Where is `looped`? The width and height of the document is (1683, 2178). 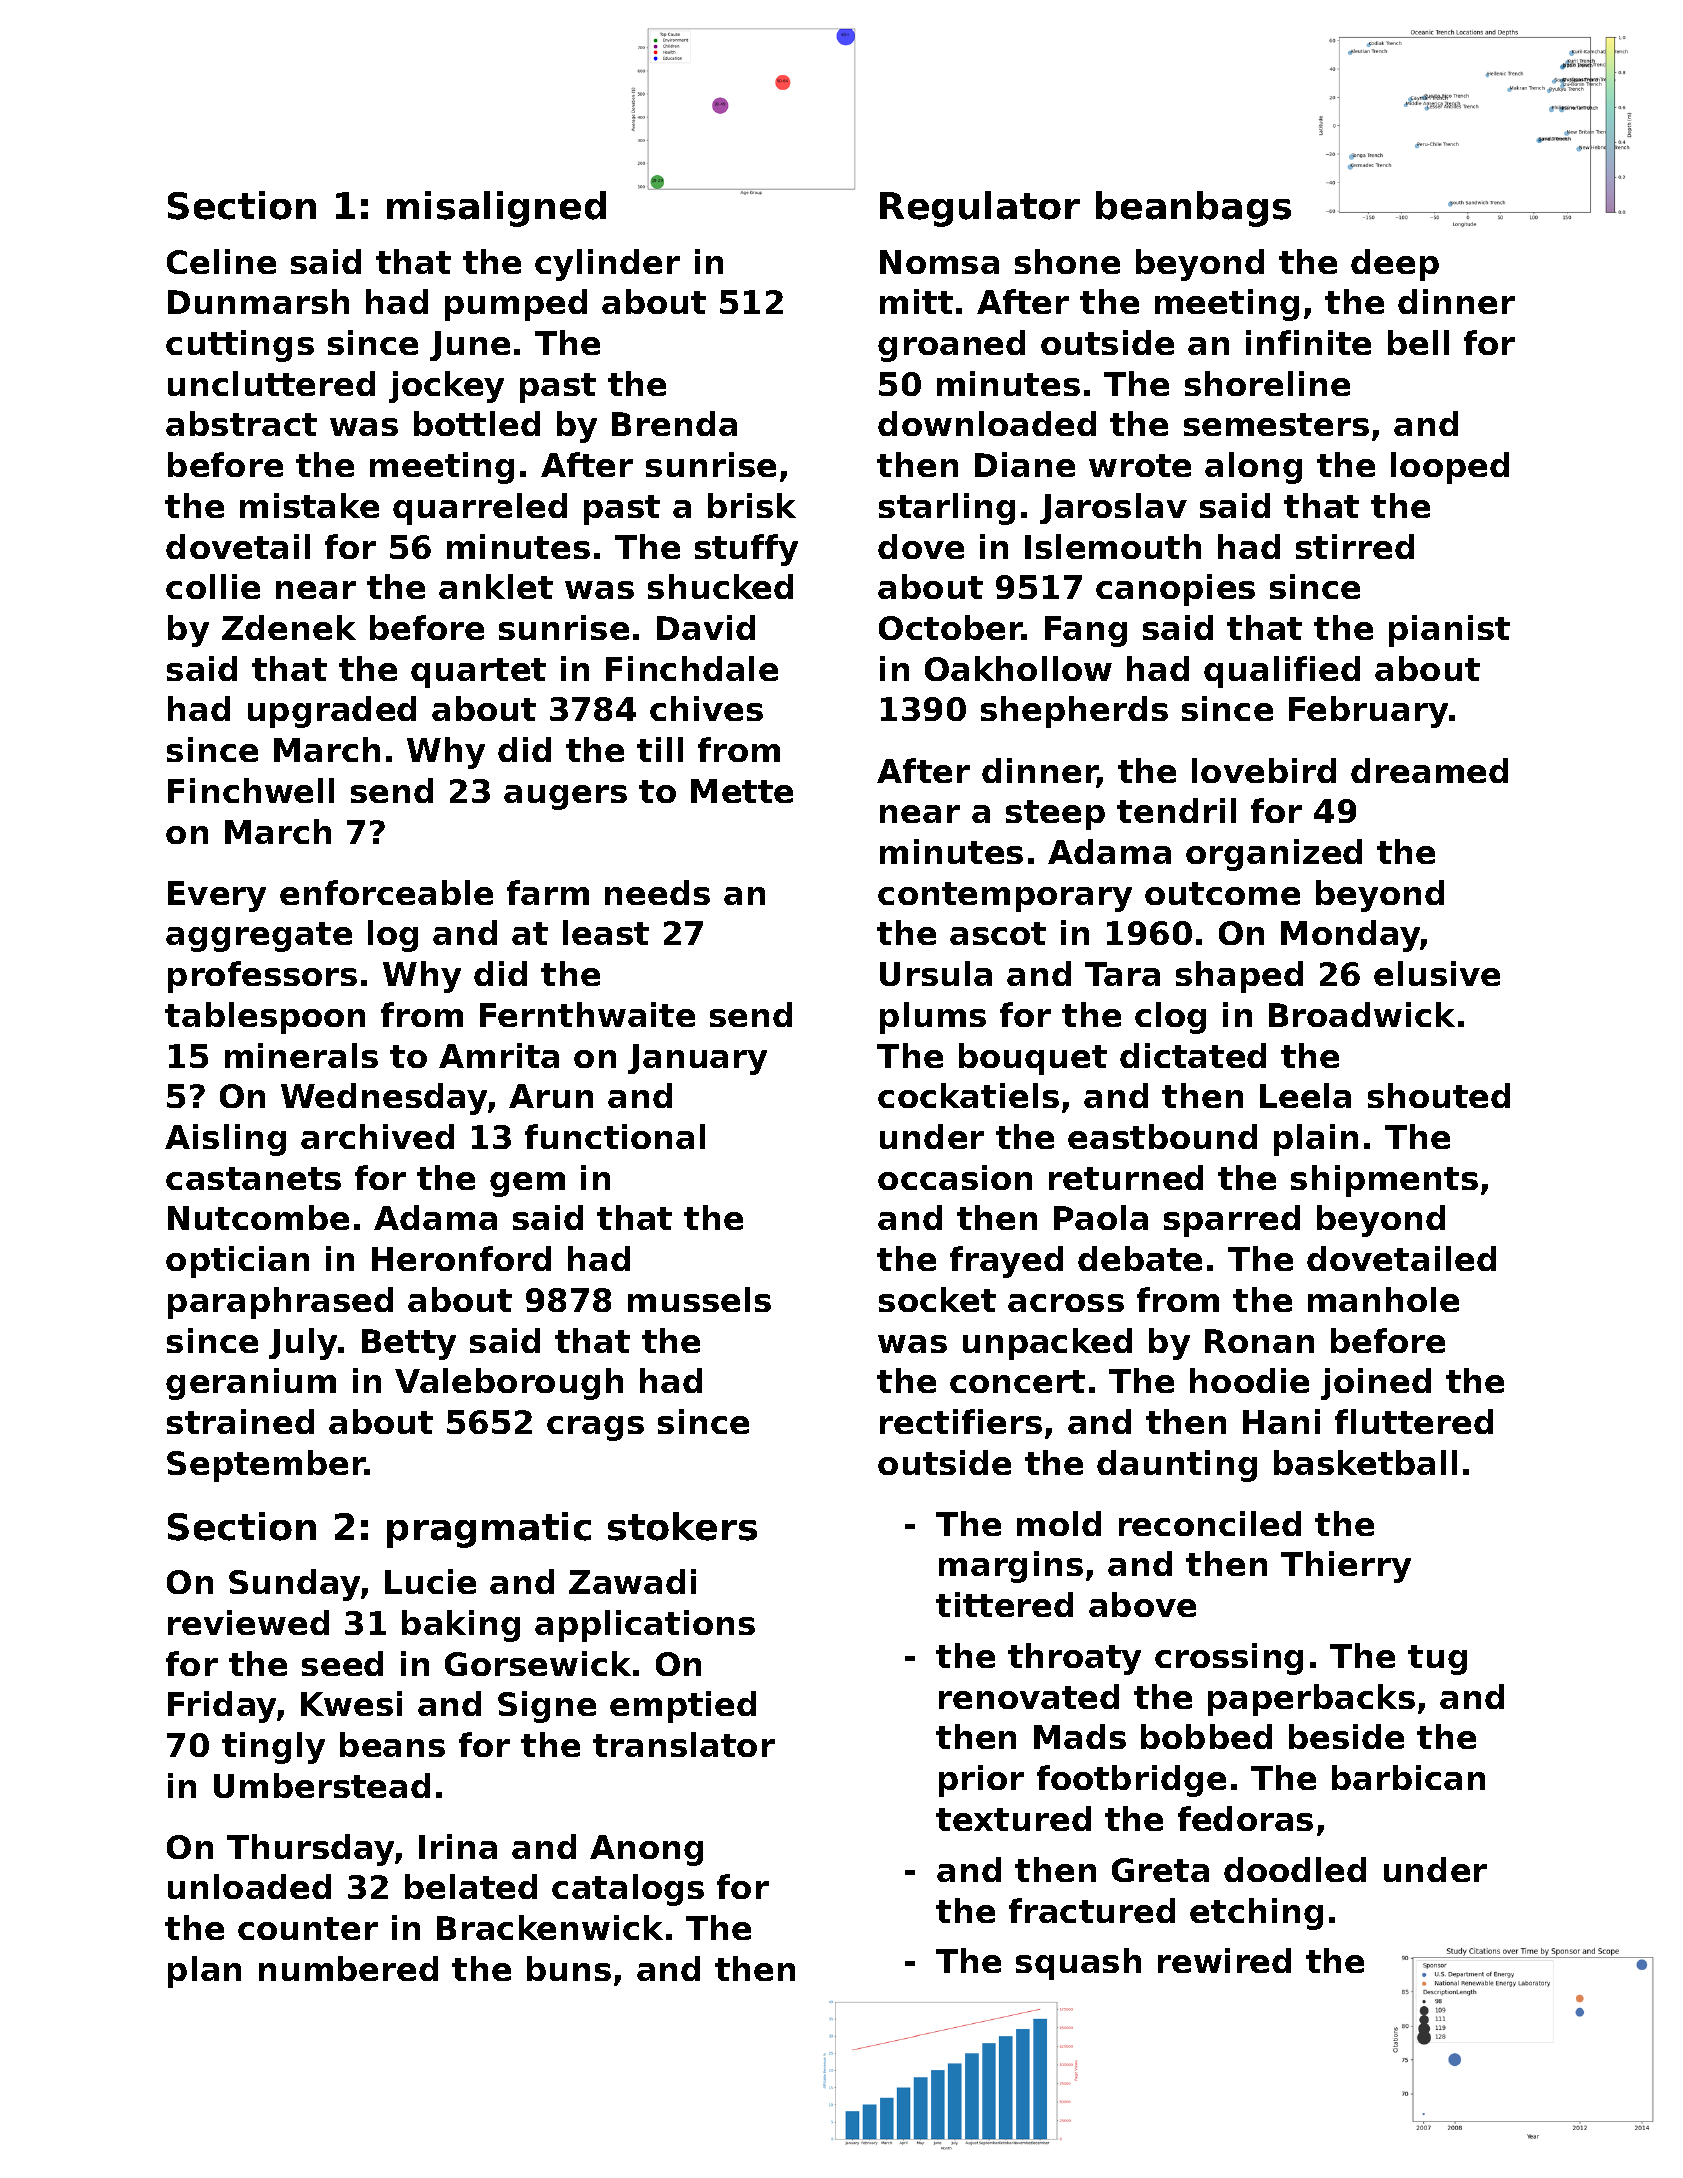 looped is located at coordinates (1450, 468).
